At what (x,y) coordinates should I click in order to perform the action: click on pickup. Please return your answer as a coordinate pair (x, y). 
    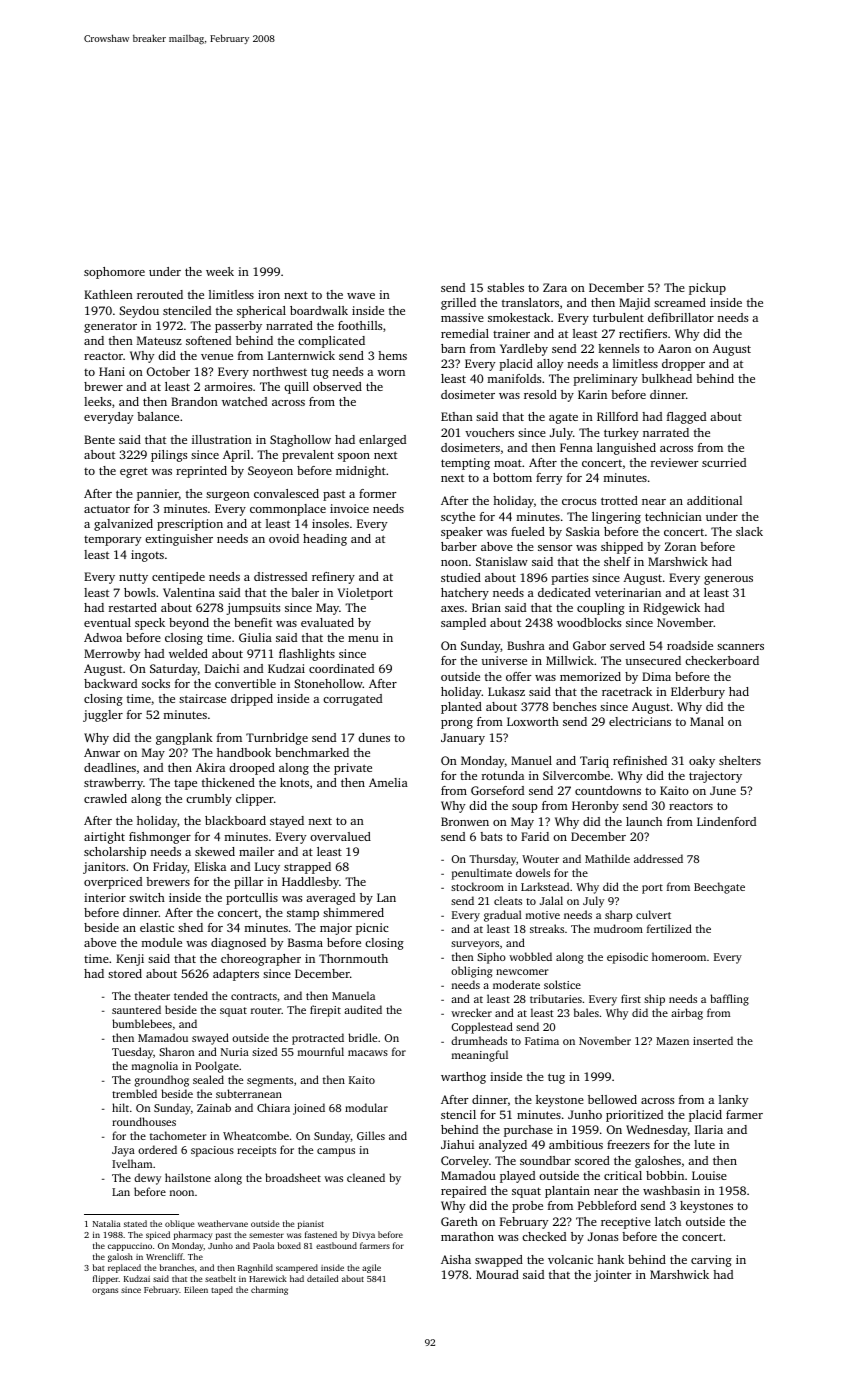
    Looking at the image, I should click on (707, 289).
